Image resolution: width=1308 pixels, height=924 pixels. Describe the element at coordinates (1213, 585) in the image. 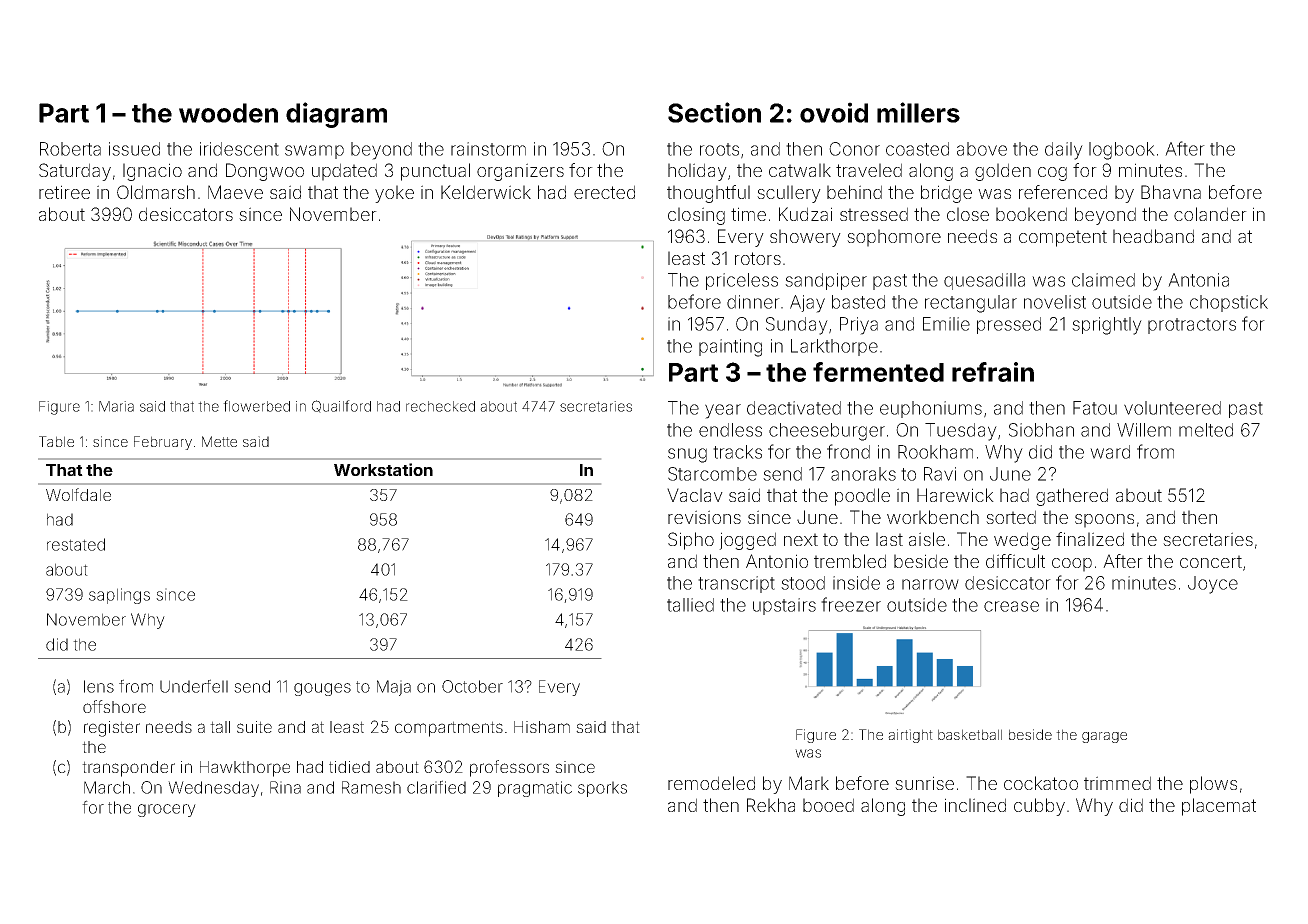

I see `Joyce` at that location.
